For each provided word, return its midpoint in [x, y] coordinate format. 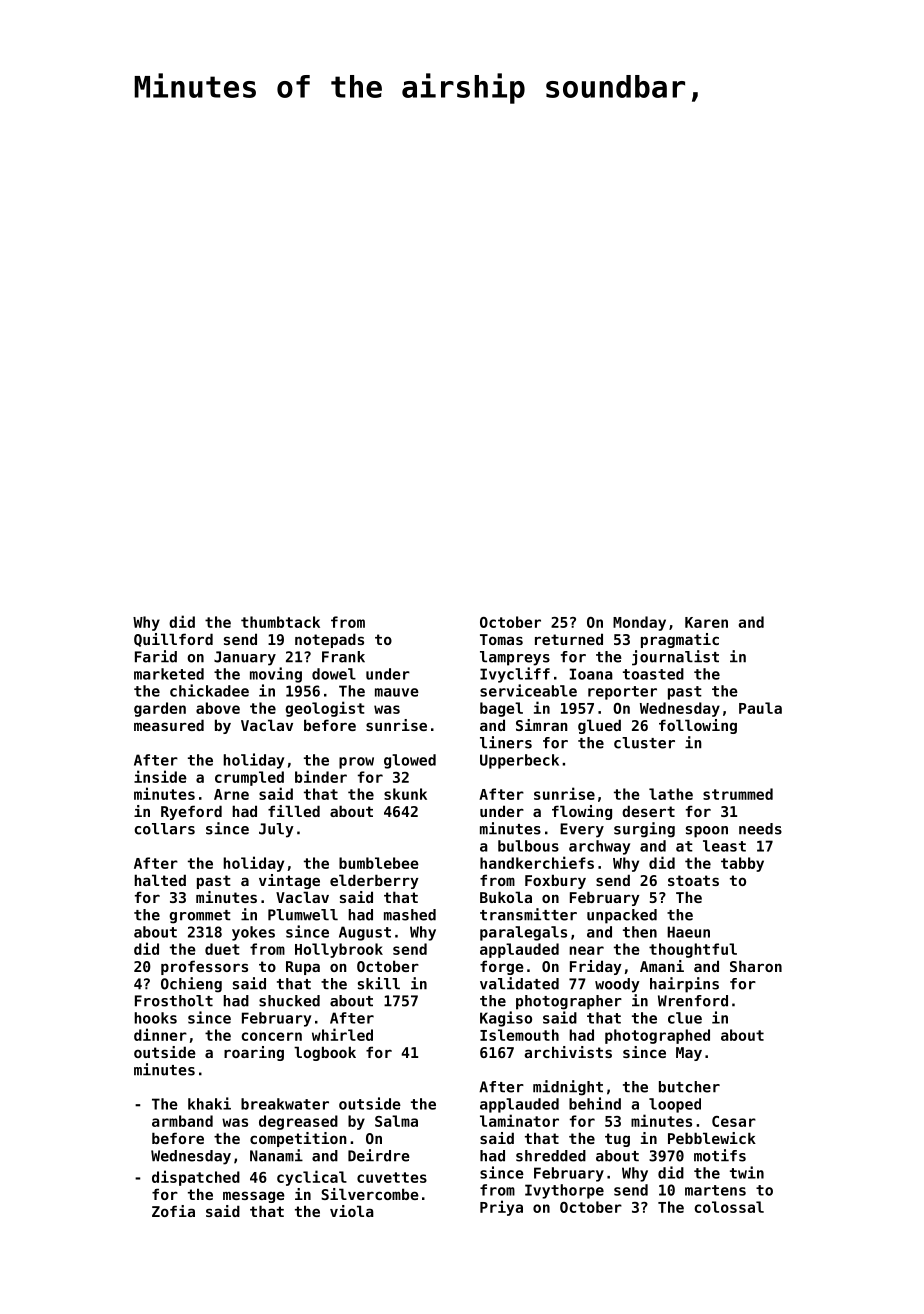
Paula [760, 708]
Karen [706, 622]
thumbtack [280, 622]
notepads [329, 640]
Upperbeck [519, 761]
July [276, 830]
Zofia [173, 1211]
